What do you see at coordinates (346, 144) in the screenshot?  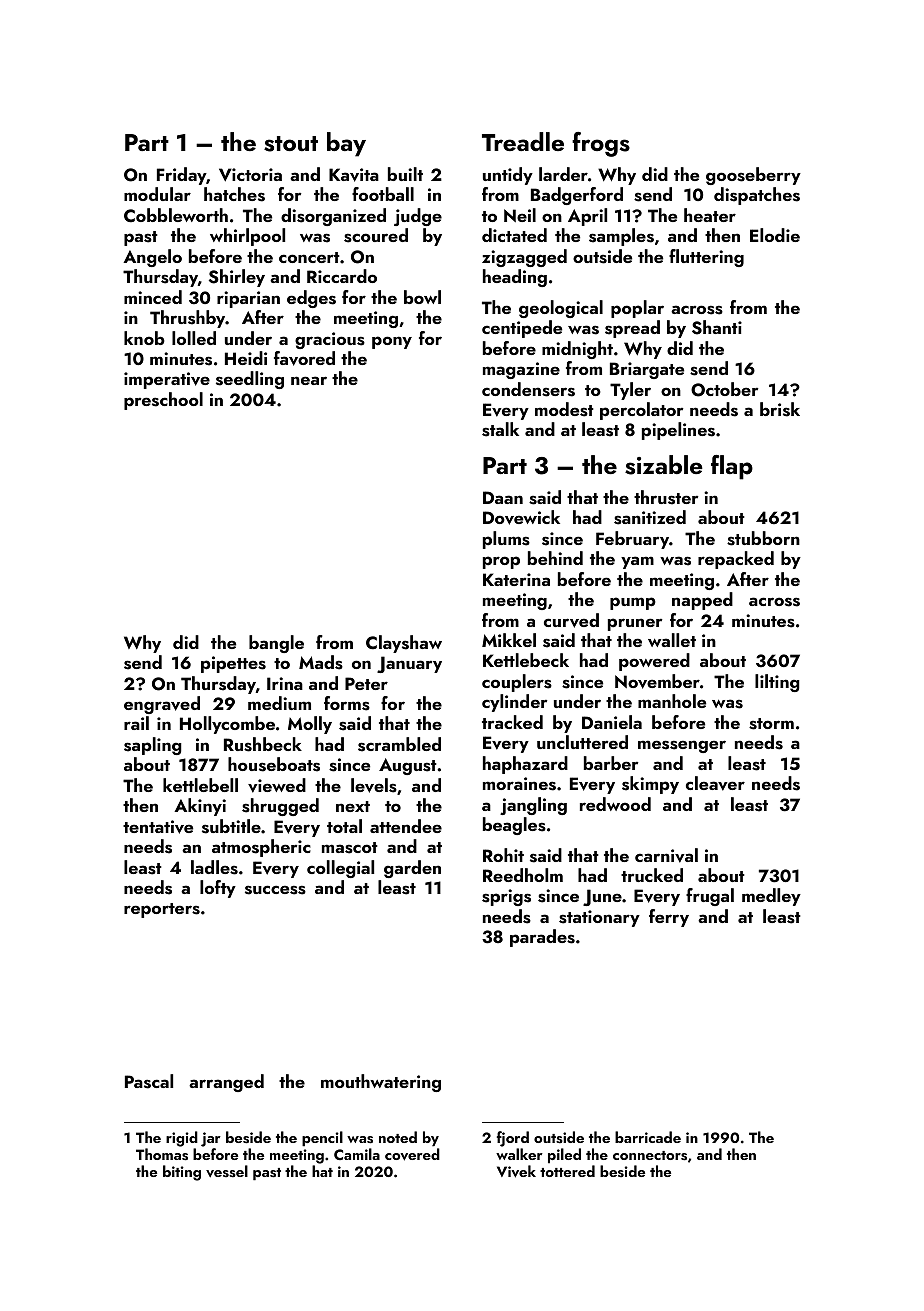 I see `bay` at bounding box center [346, 144].
